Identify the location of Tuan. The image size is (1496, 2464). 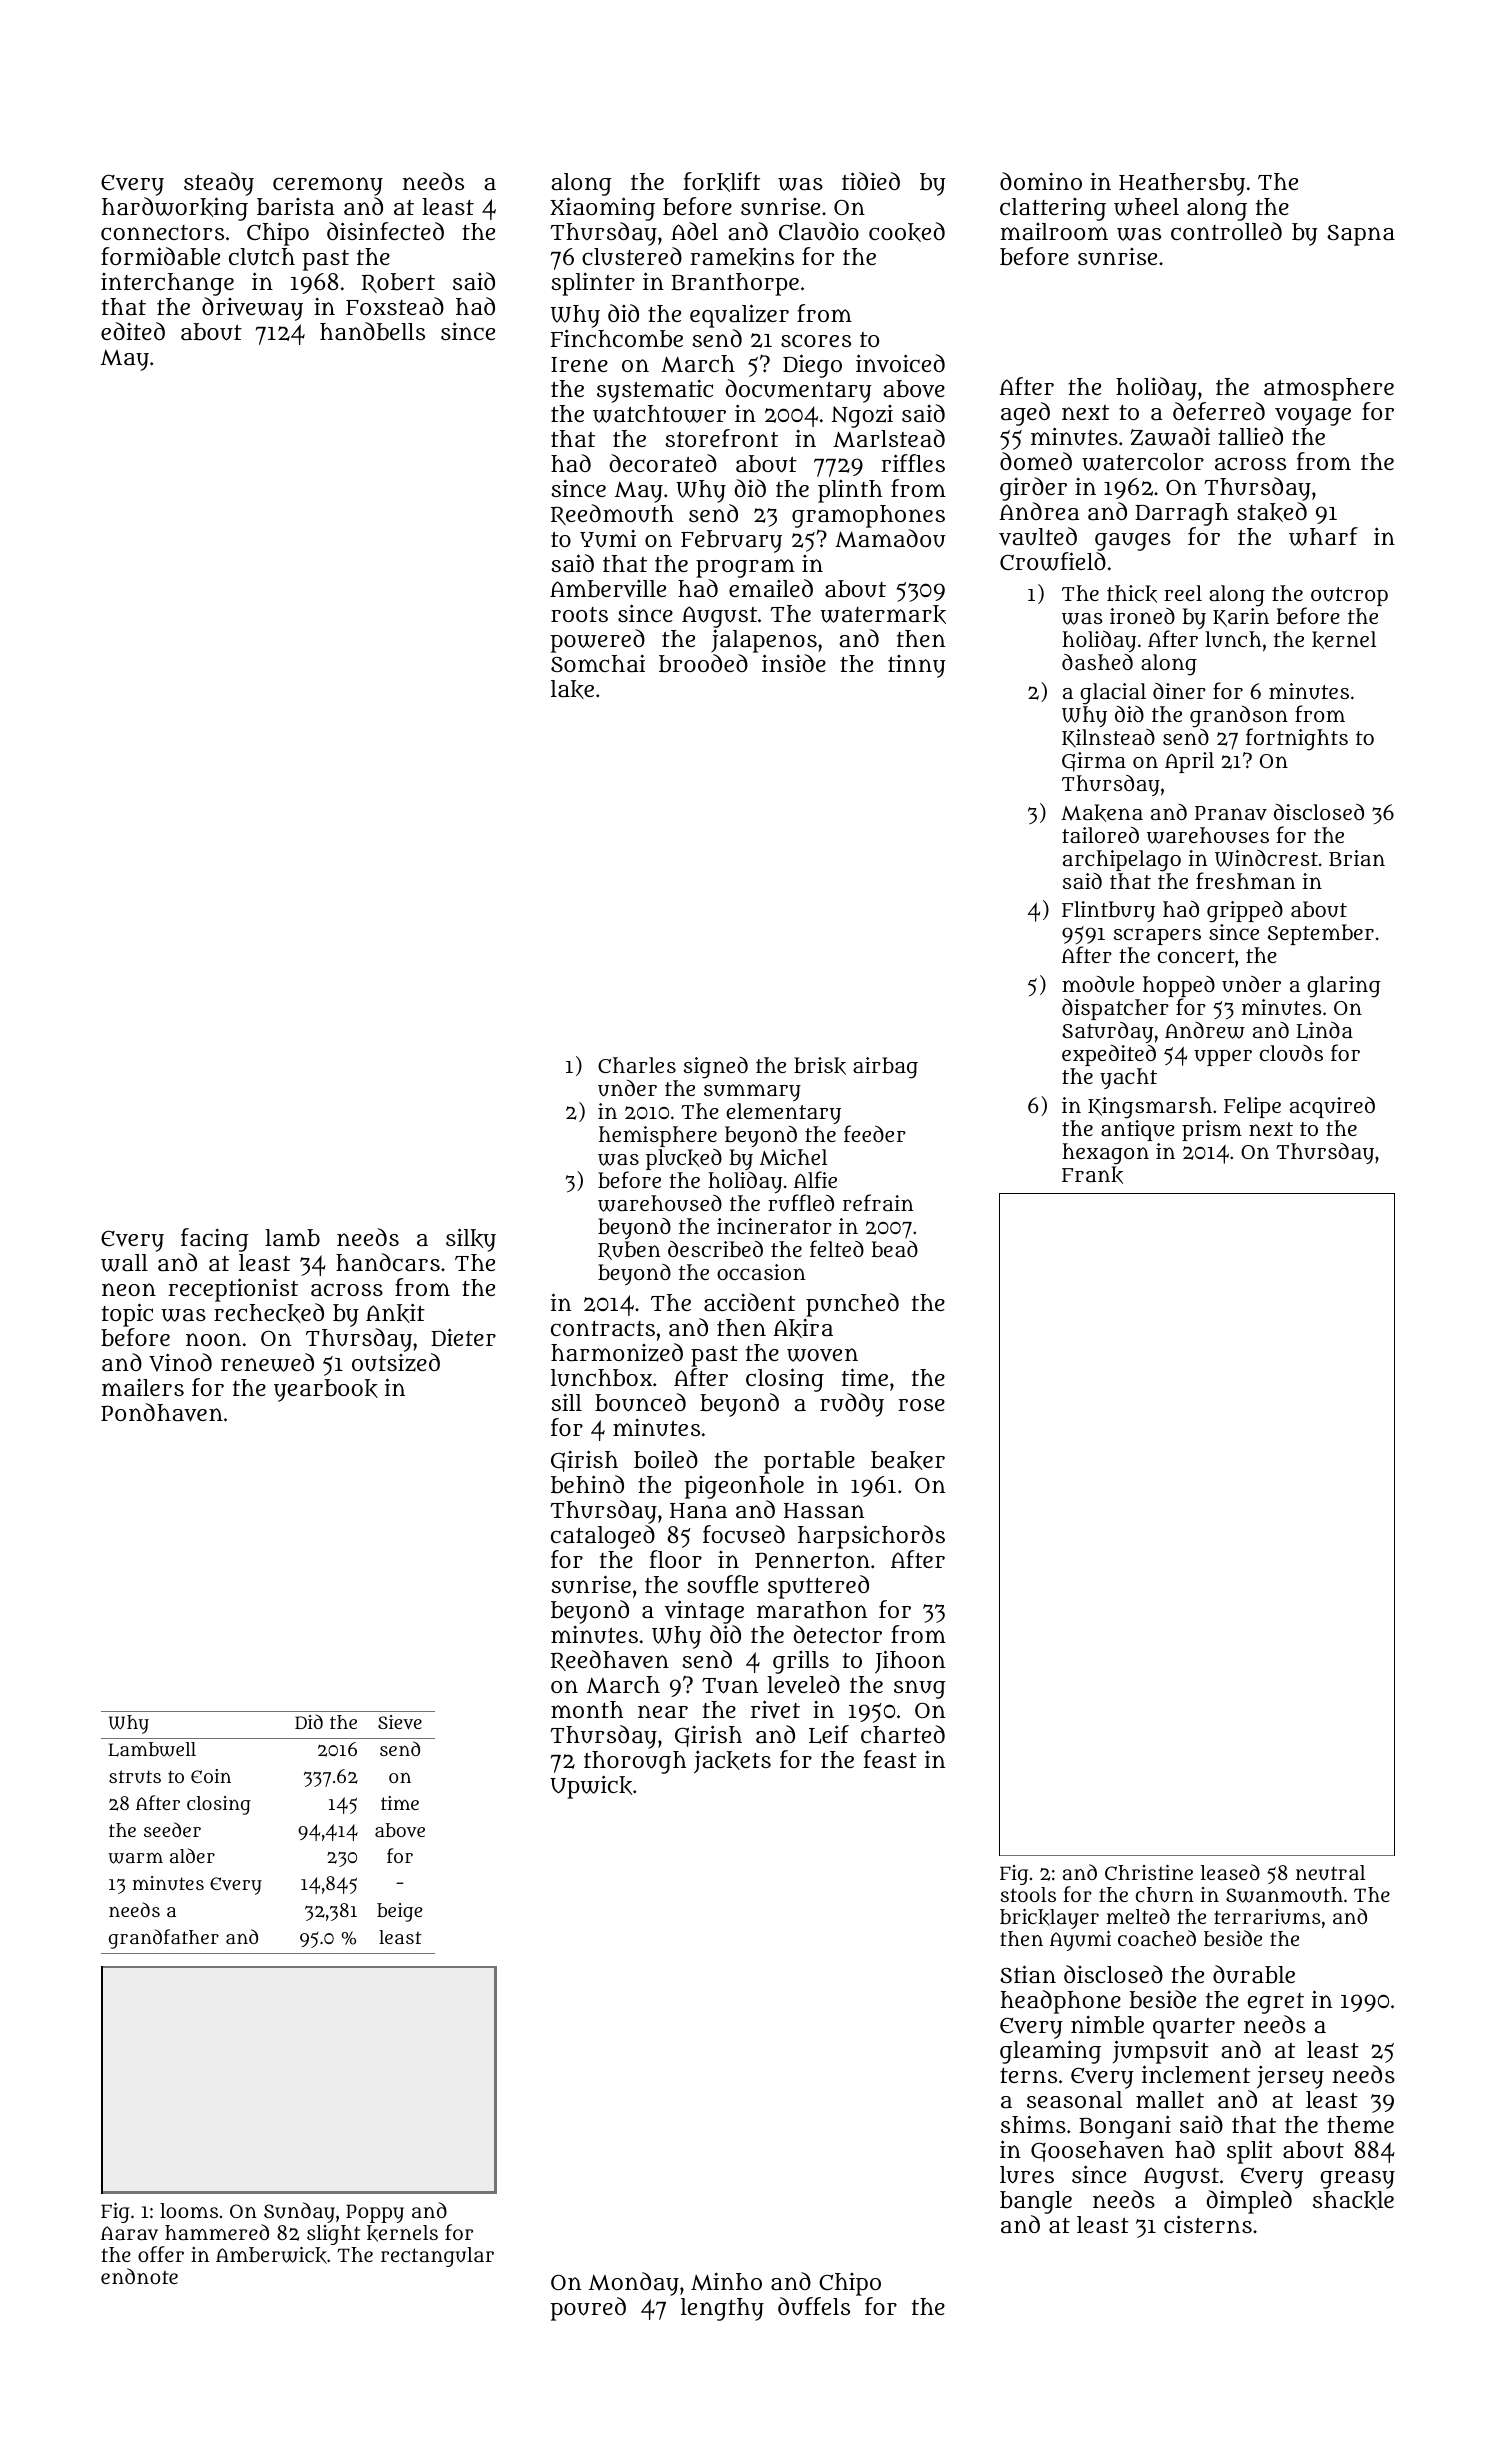
(730, 1686).
